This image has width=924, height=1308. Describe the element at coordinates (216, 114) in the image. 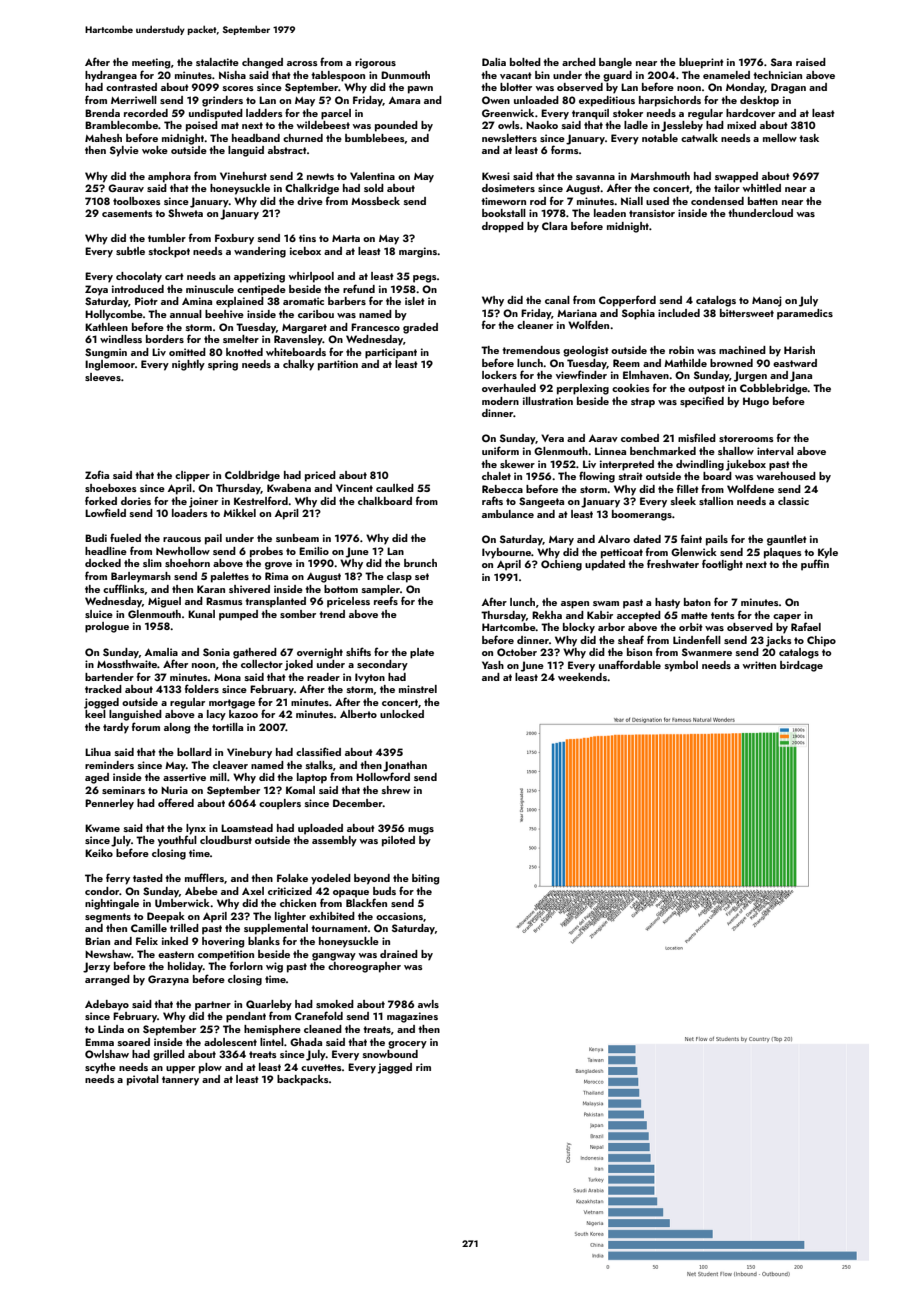

I see `undisputed` at that location.
